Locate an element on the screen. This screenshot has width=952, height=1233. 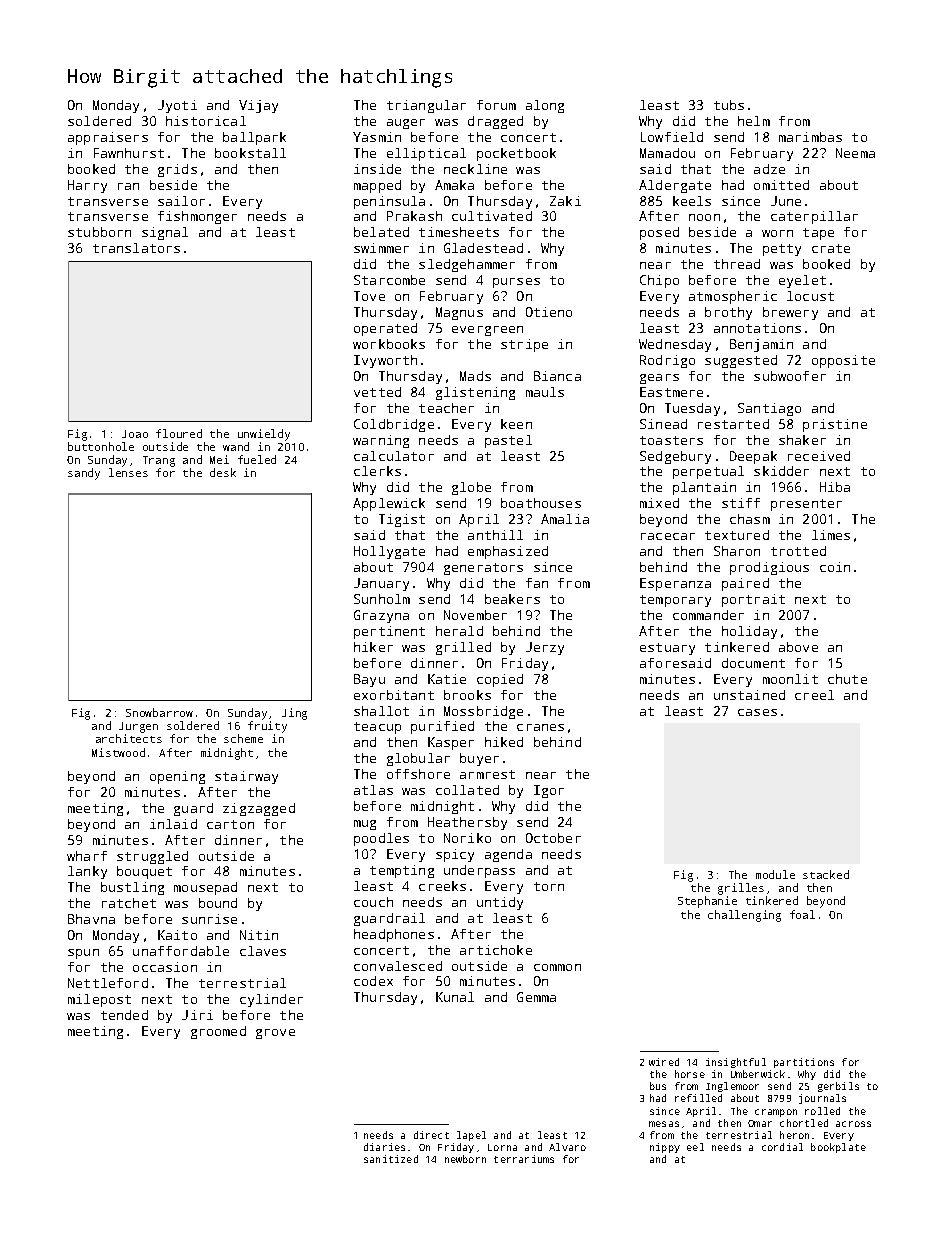
crate is located at coordinates (831, 248).
